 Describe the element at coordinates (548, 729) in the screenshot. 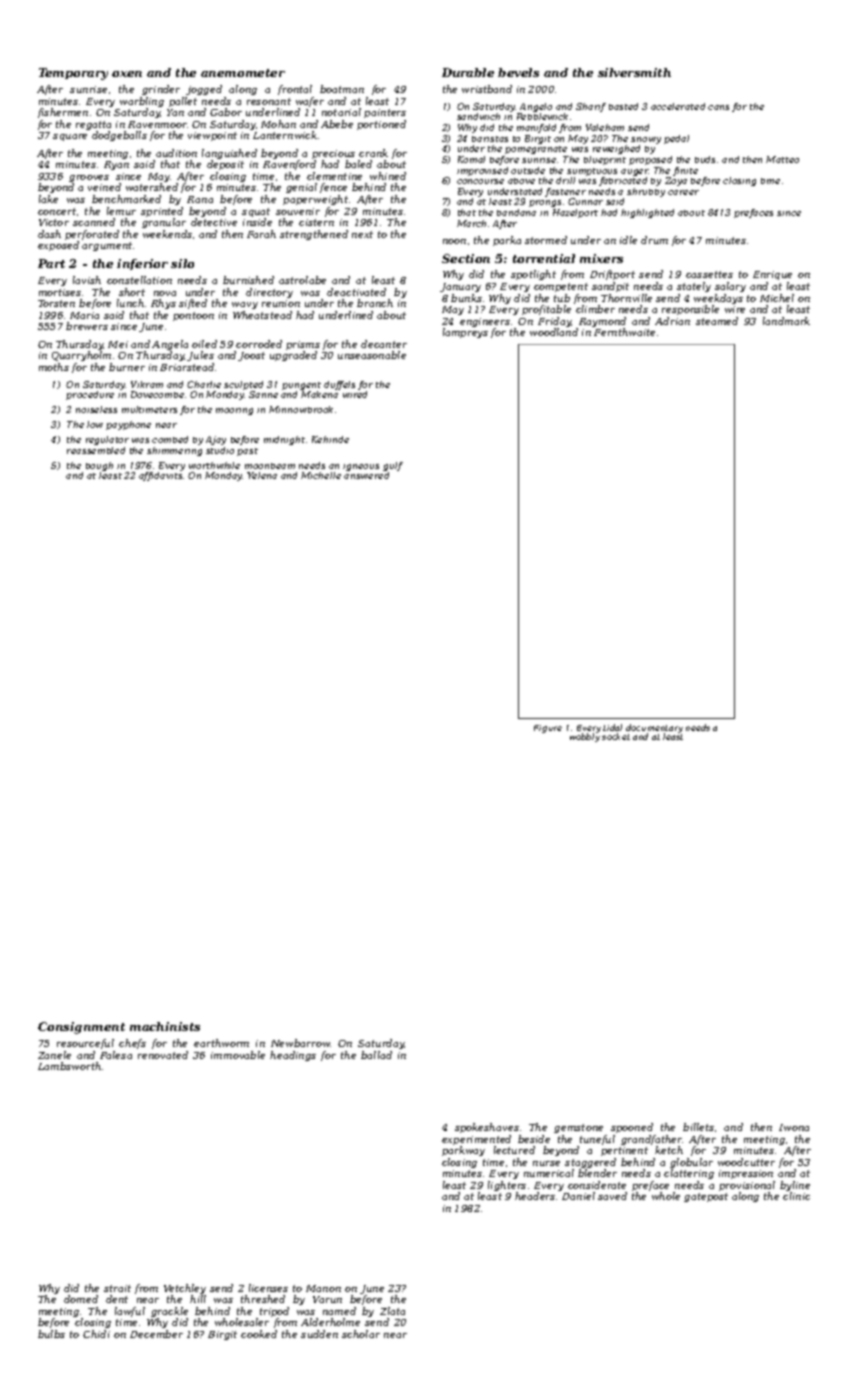

I see `Figure` at that location.
